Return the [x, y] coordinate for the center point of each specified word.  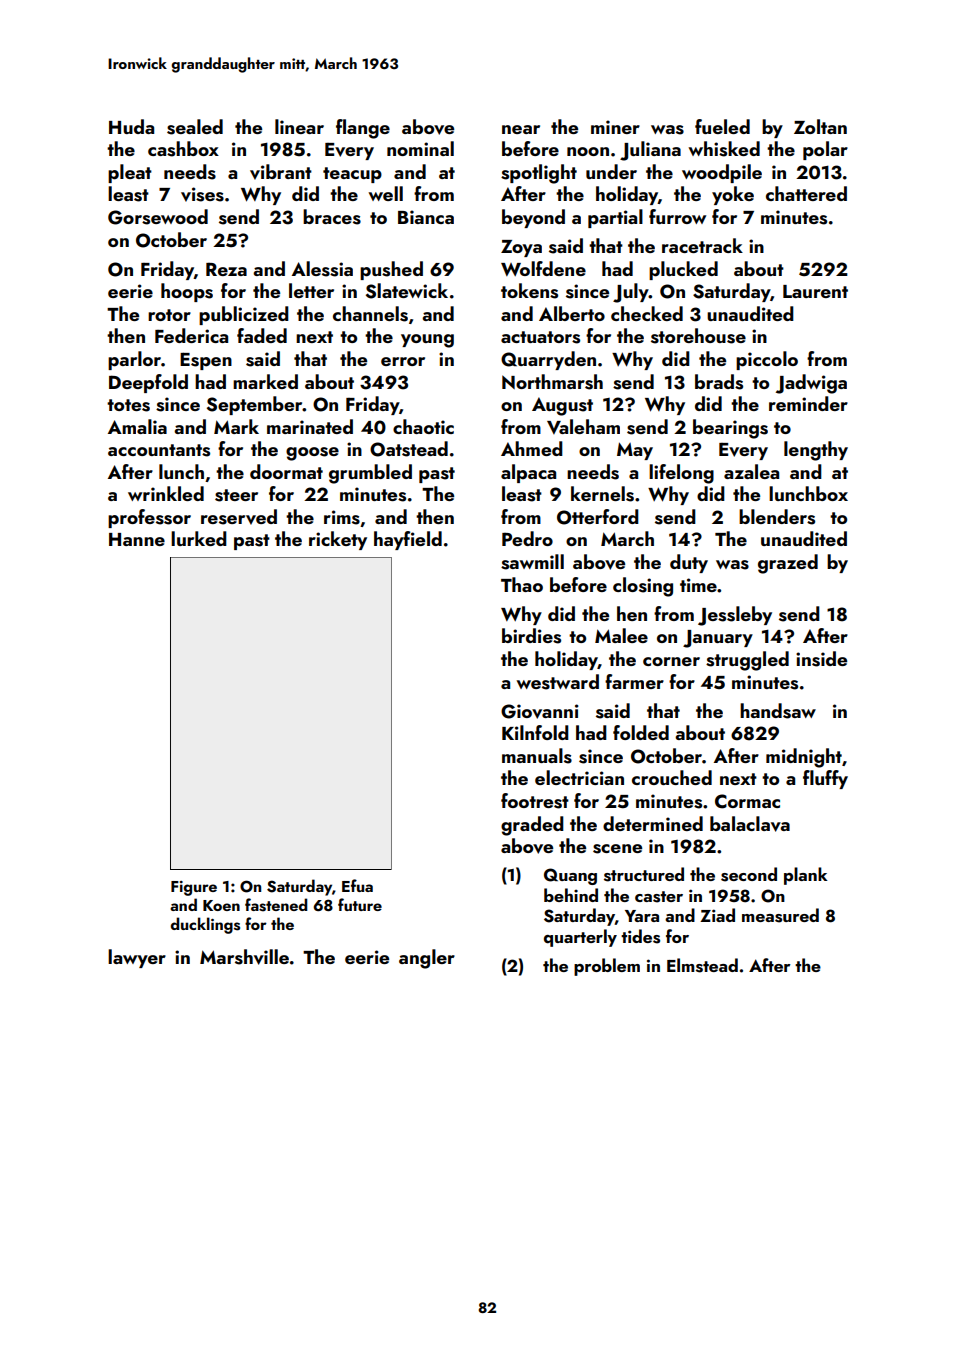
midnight [804, 758]
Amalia [137, 426]
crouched [672, 777]
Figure [194, 888]
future [360, 904]
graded [532, 826]
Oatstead [409, 449]
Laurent [815, 291]
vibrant [281, 172]
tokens [529, 291]
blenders [777, 517]
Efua [357, 885]
